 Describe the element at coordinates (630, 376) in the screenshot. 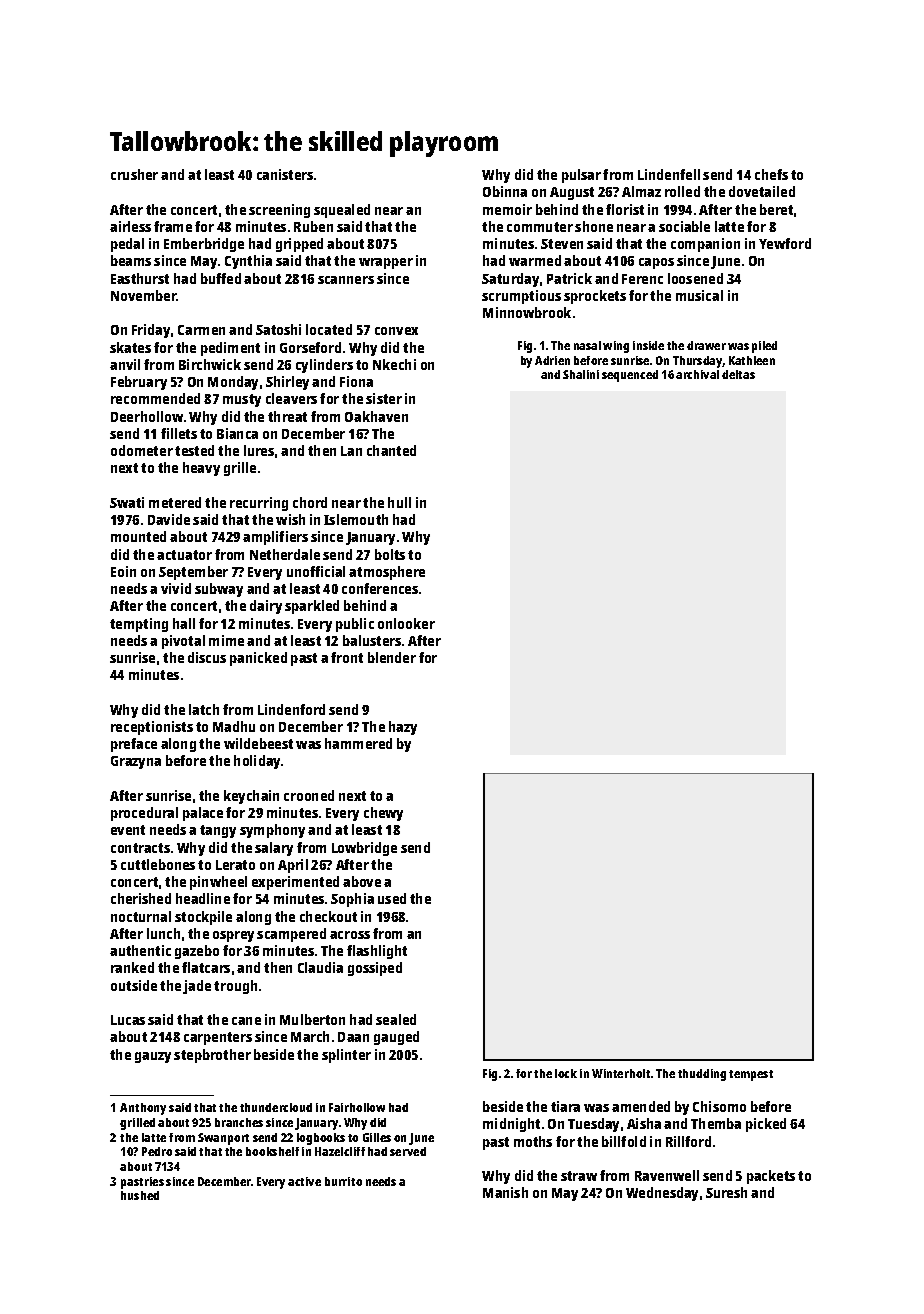

I see `sequenced` at that location.
